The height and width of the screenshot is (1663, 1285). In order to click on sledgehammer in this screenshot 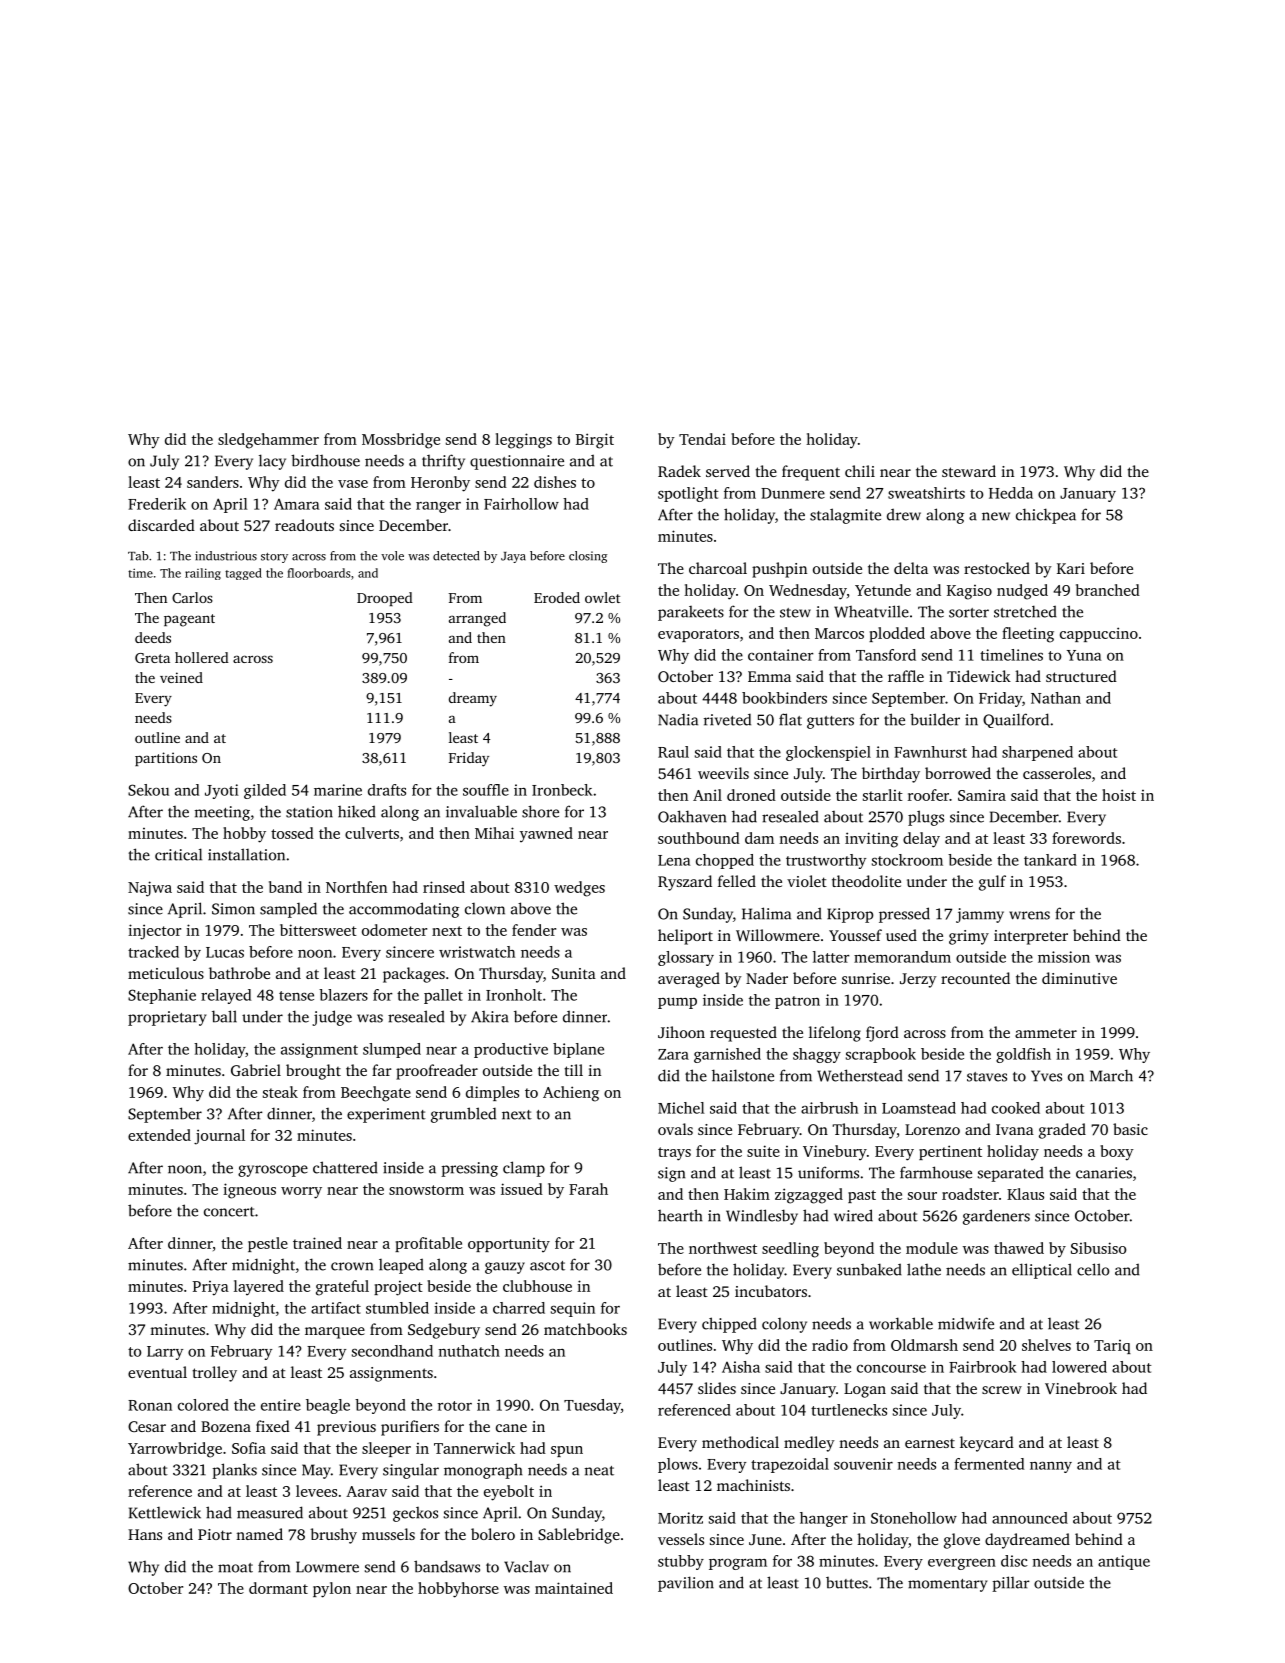, I will do `click(268, 441)`.
